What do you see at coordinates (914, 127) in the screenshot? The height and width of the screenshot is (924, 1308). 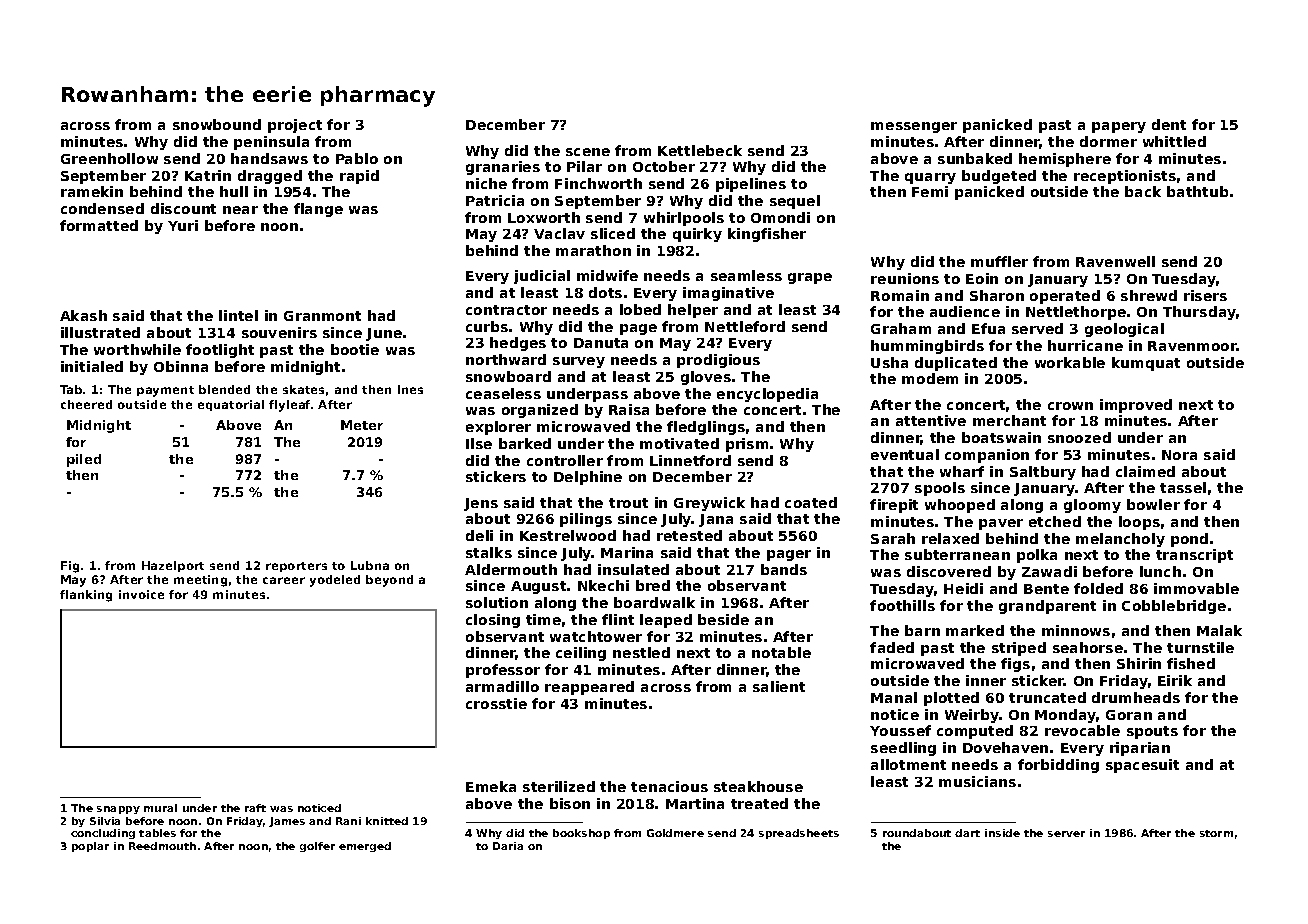 I see `messenger` at bounding box center [914, 127].
